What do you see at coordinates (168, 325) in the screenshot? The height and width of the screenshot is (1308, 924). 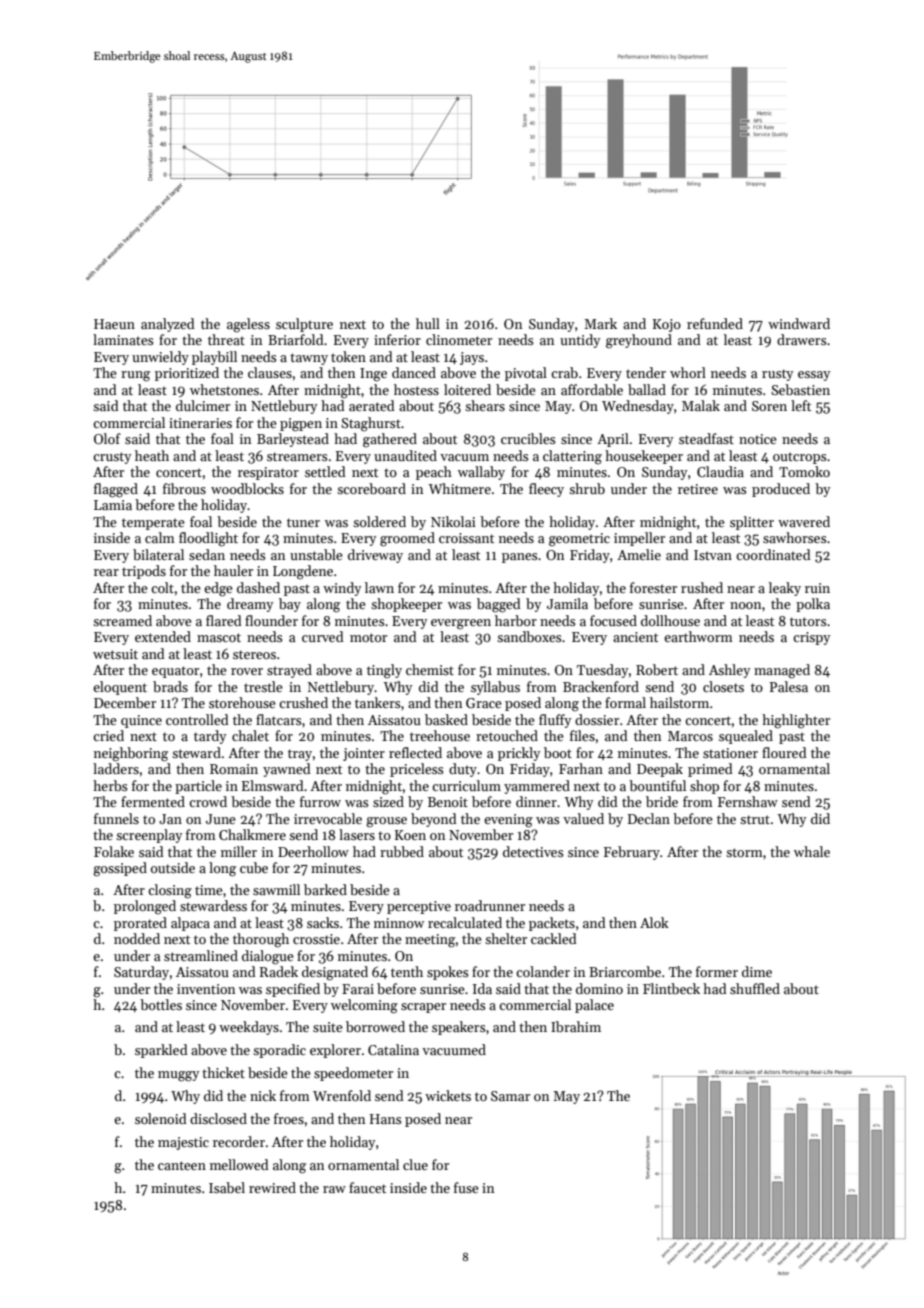 I see `analyzed` at bounding box center [168, 325].
